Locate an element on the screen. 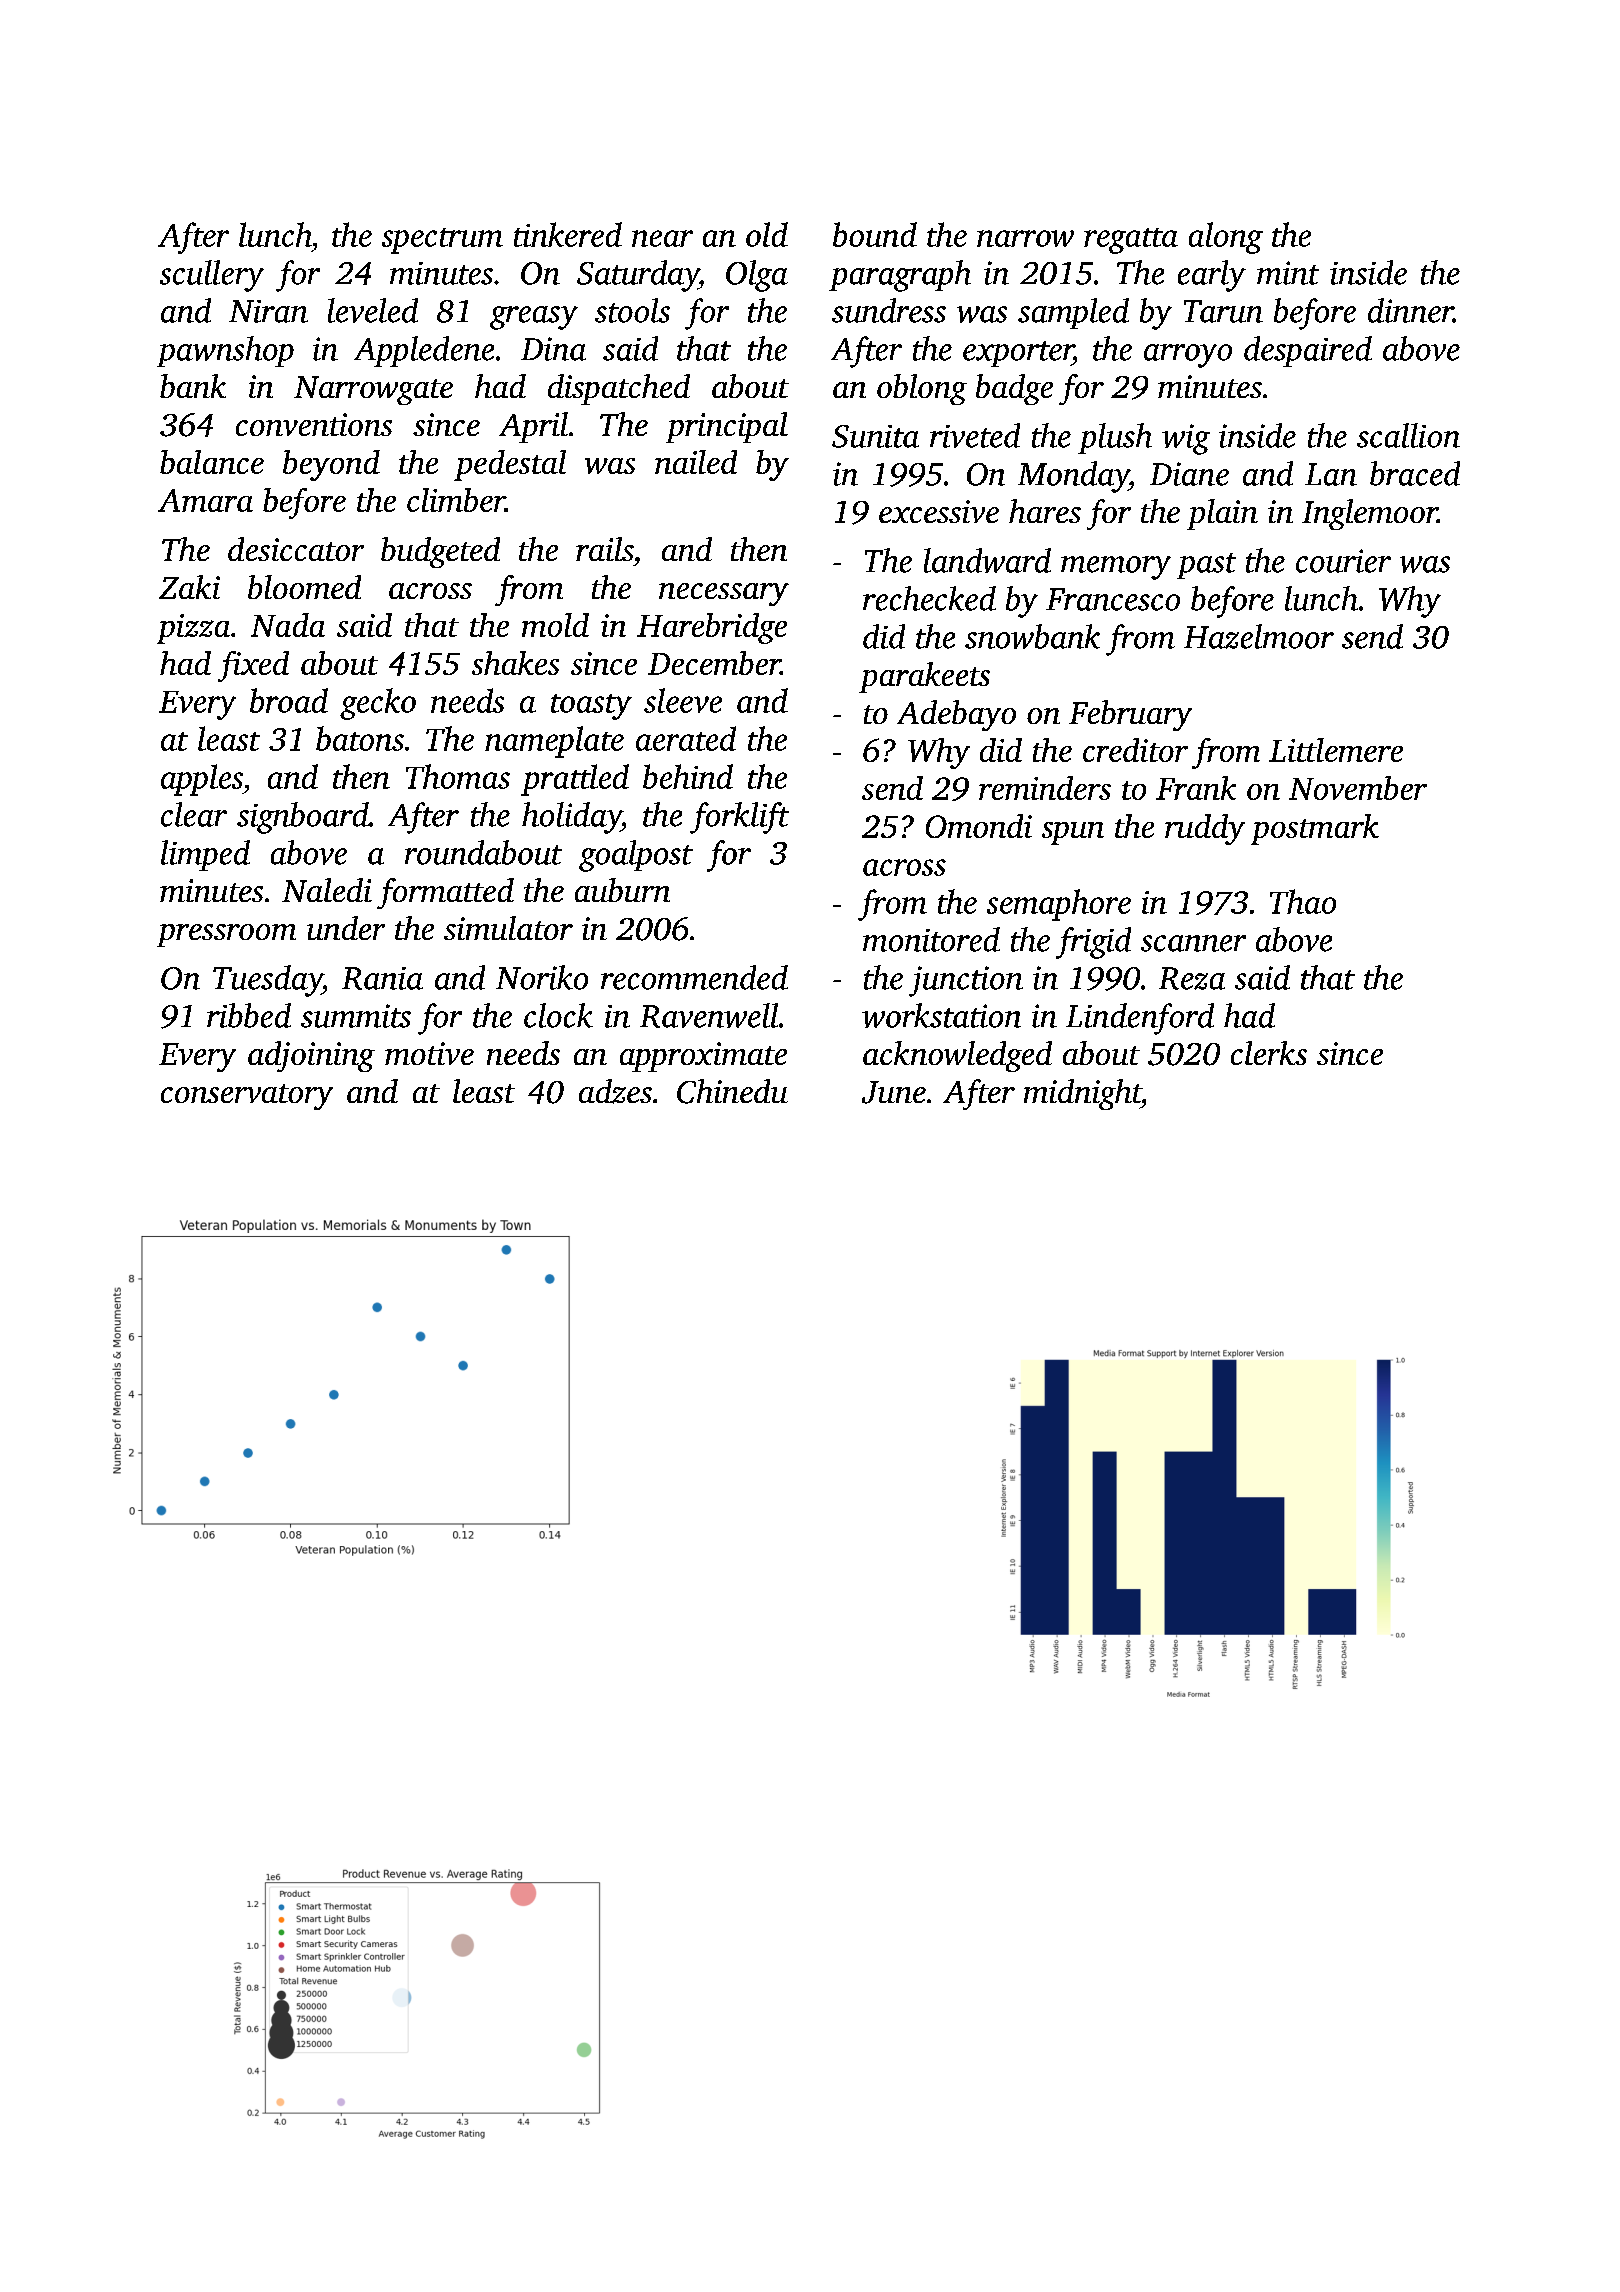  Zaki is located at coordinates (189, 587).
